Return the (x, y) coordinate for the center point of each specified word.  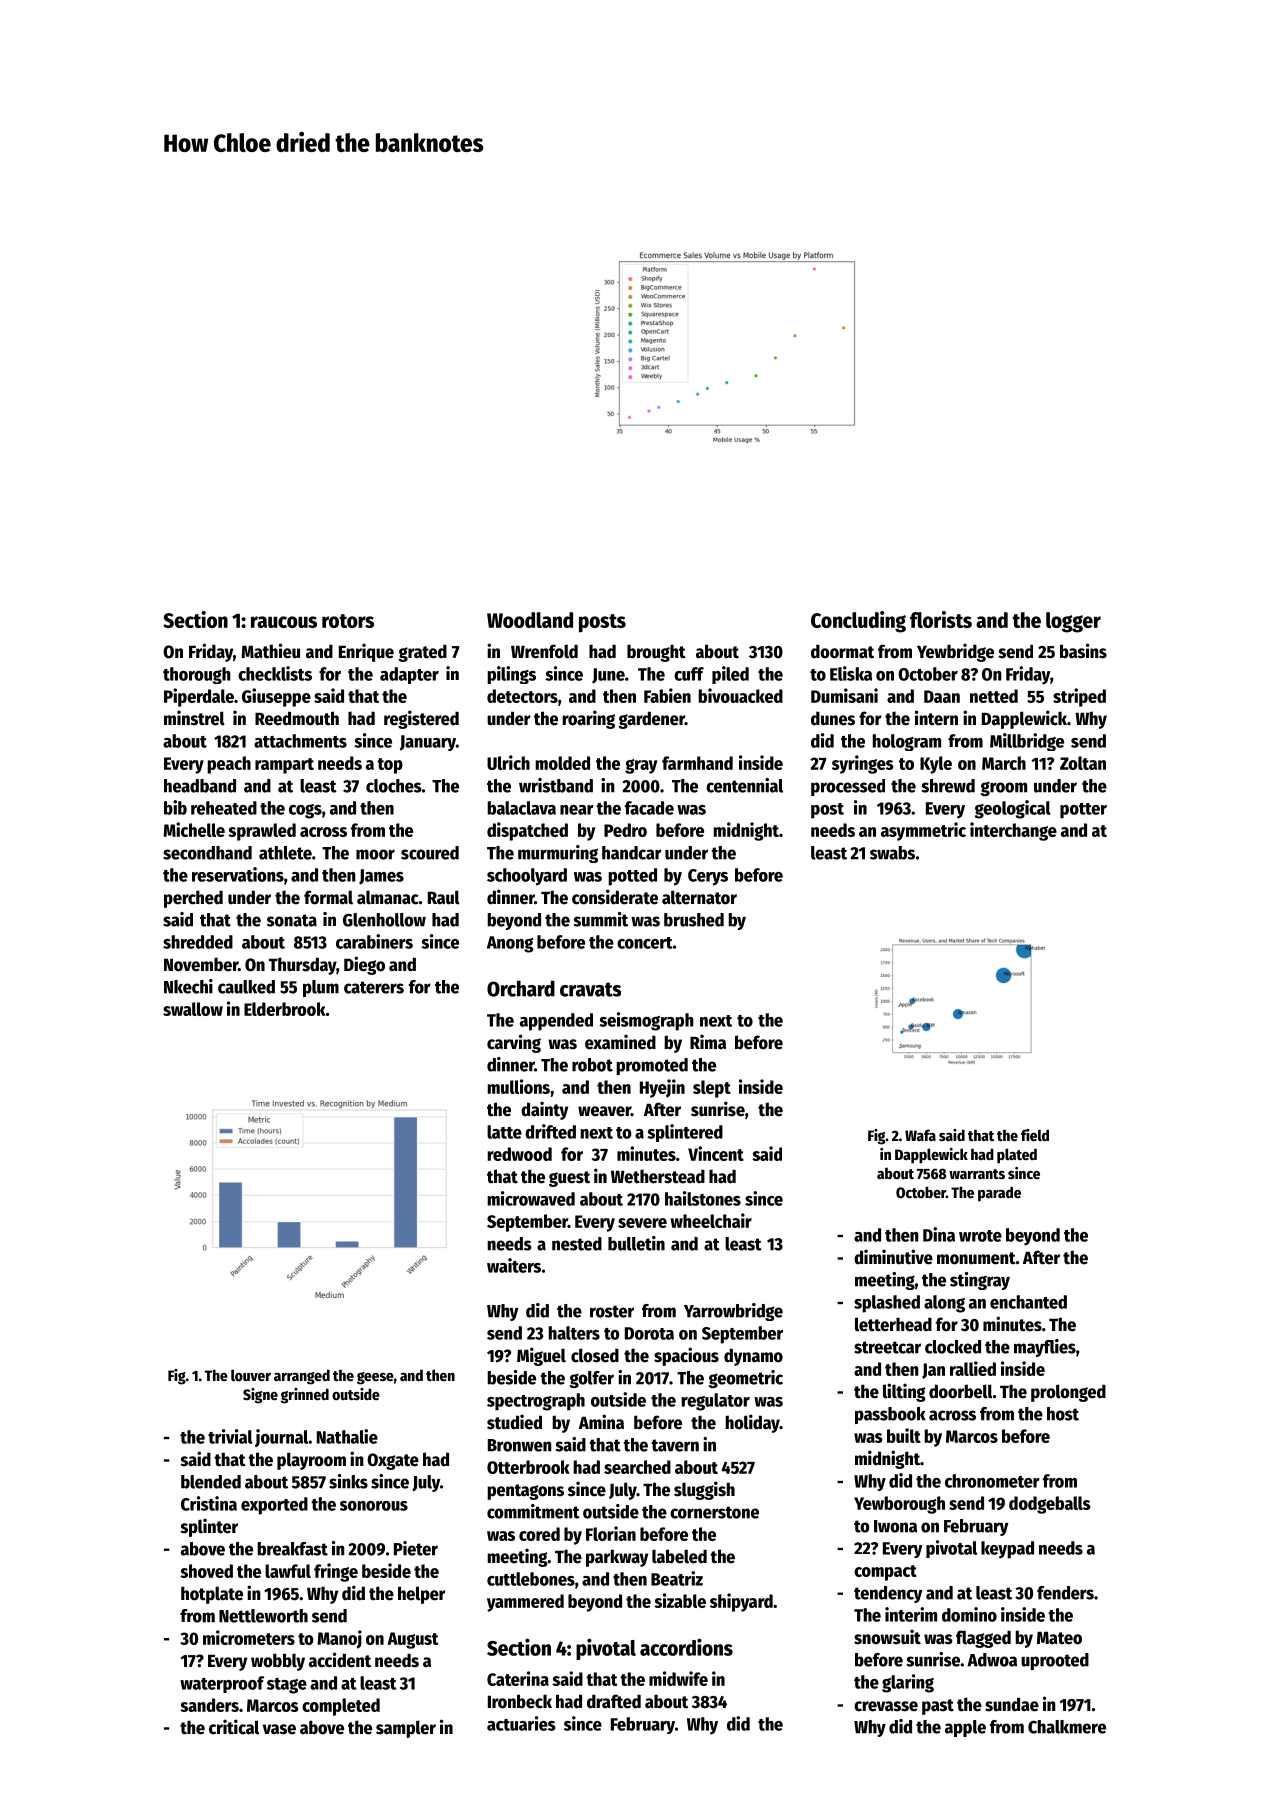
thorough (197, 675)
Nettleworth (263, 1616)
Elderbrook (285, 1009)
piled (730, 675)
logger (1073, 622)
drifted (550, 1131)
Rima (708, 1042)
